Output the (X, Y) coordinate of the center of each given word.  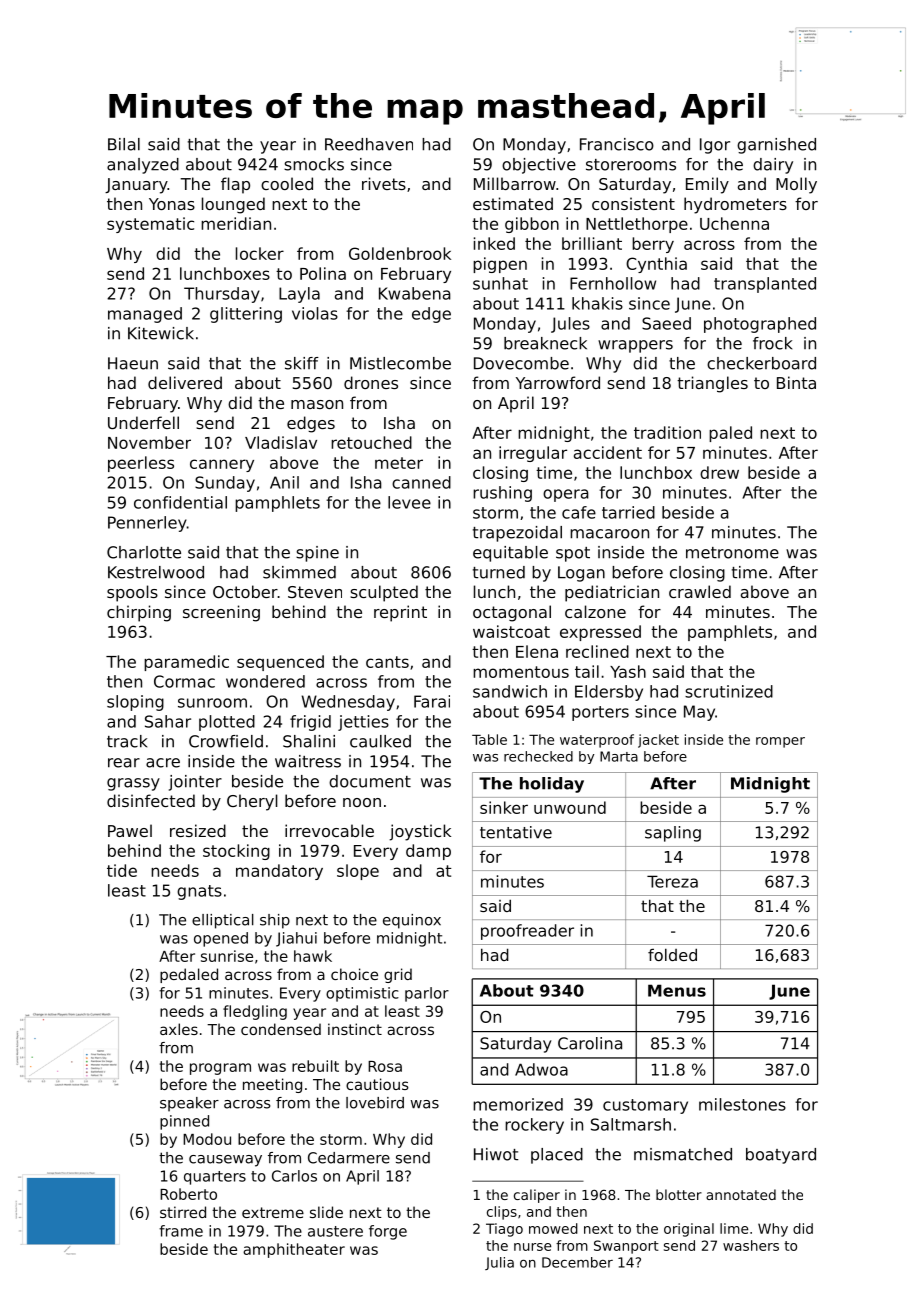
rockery (534, 1126)
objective (539, 166)
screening (221, 613)
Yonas (172, 204)
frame (181, 1231)
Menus (677, 990)
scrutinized (729, 691)
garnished (776, 146)
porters (600, 713)
